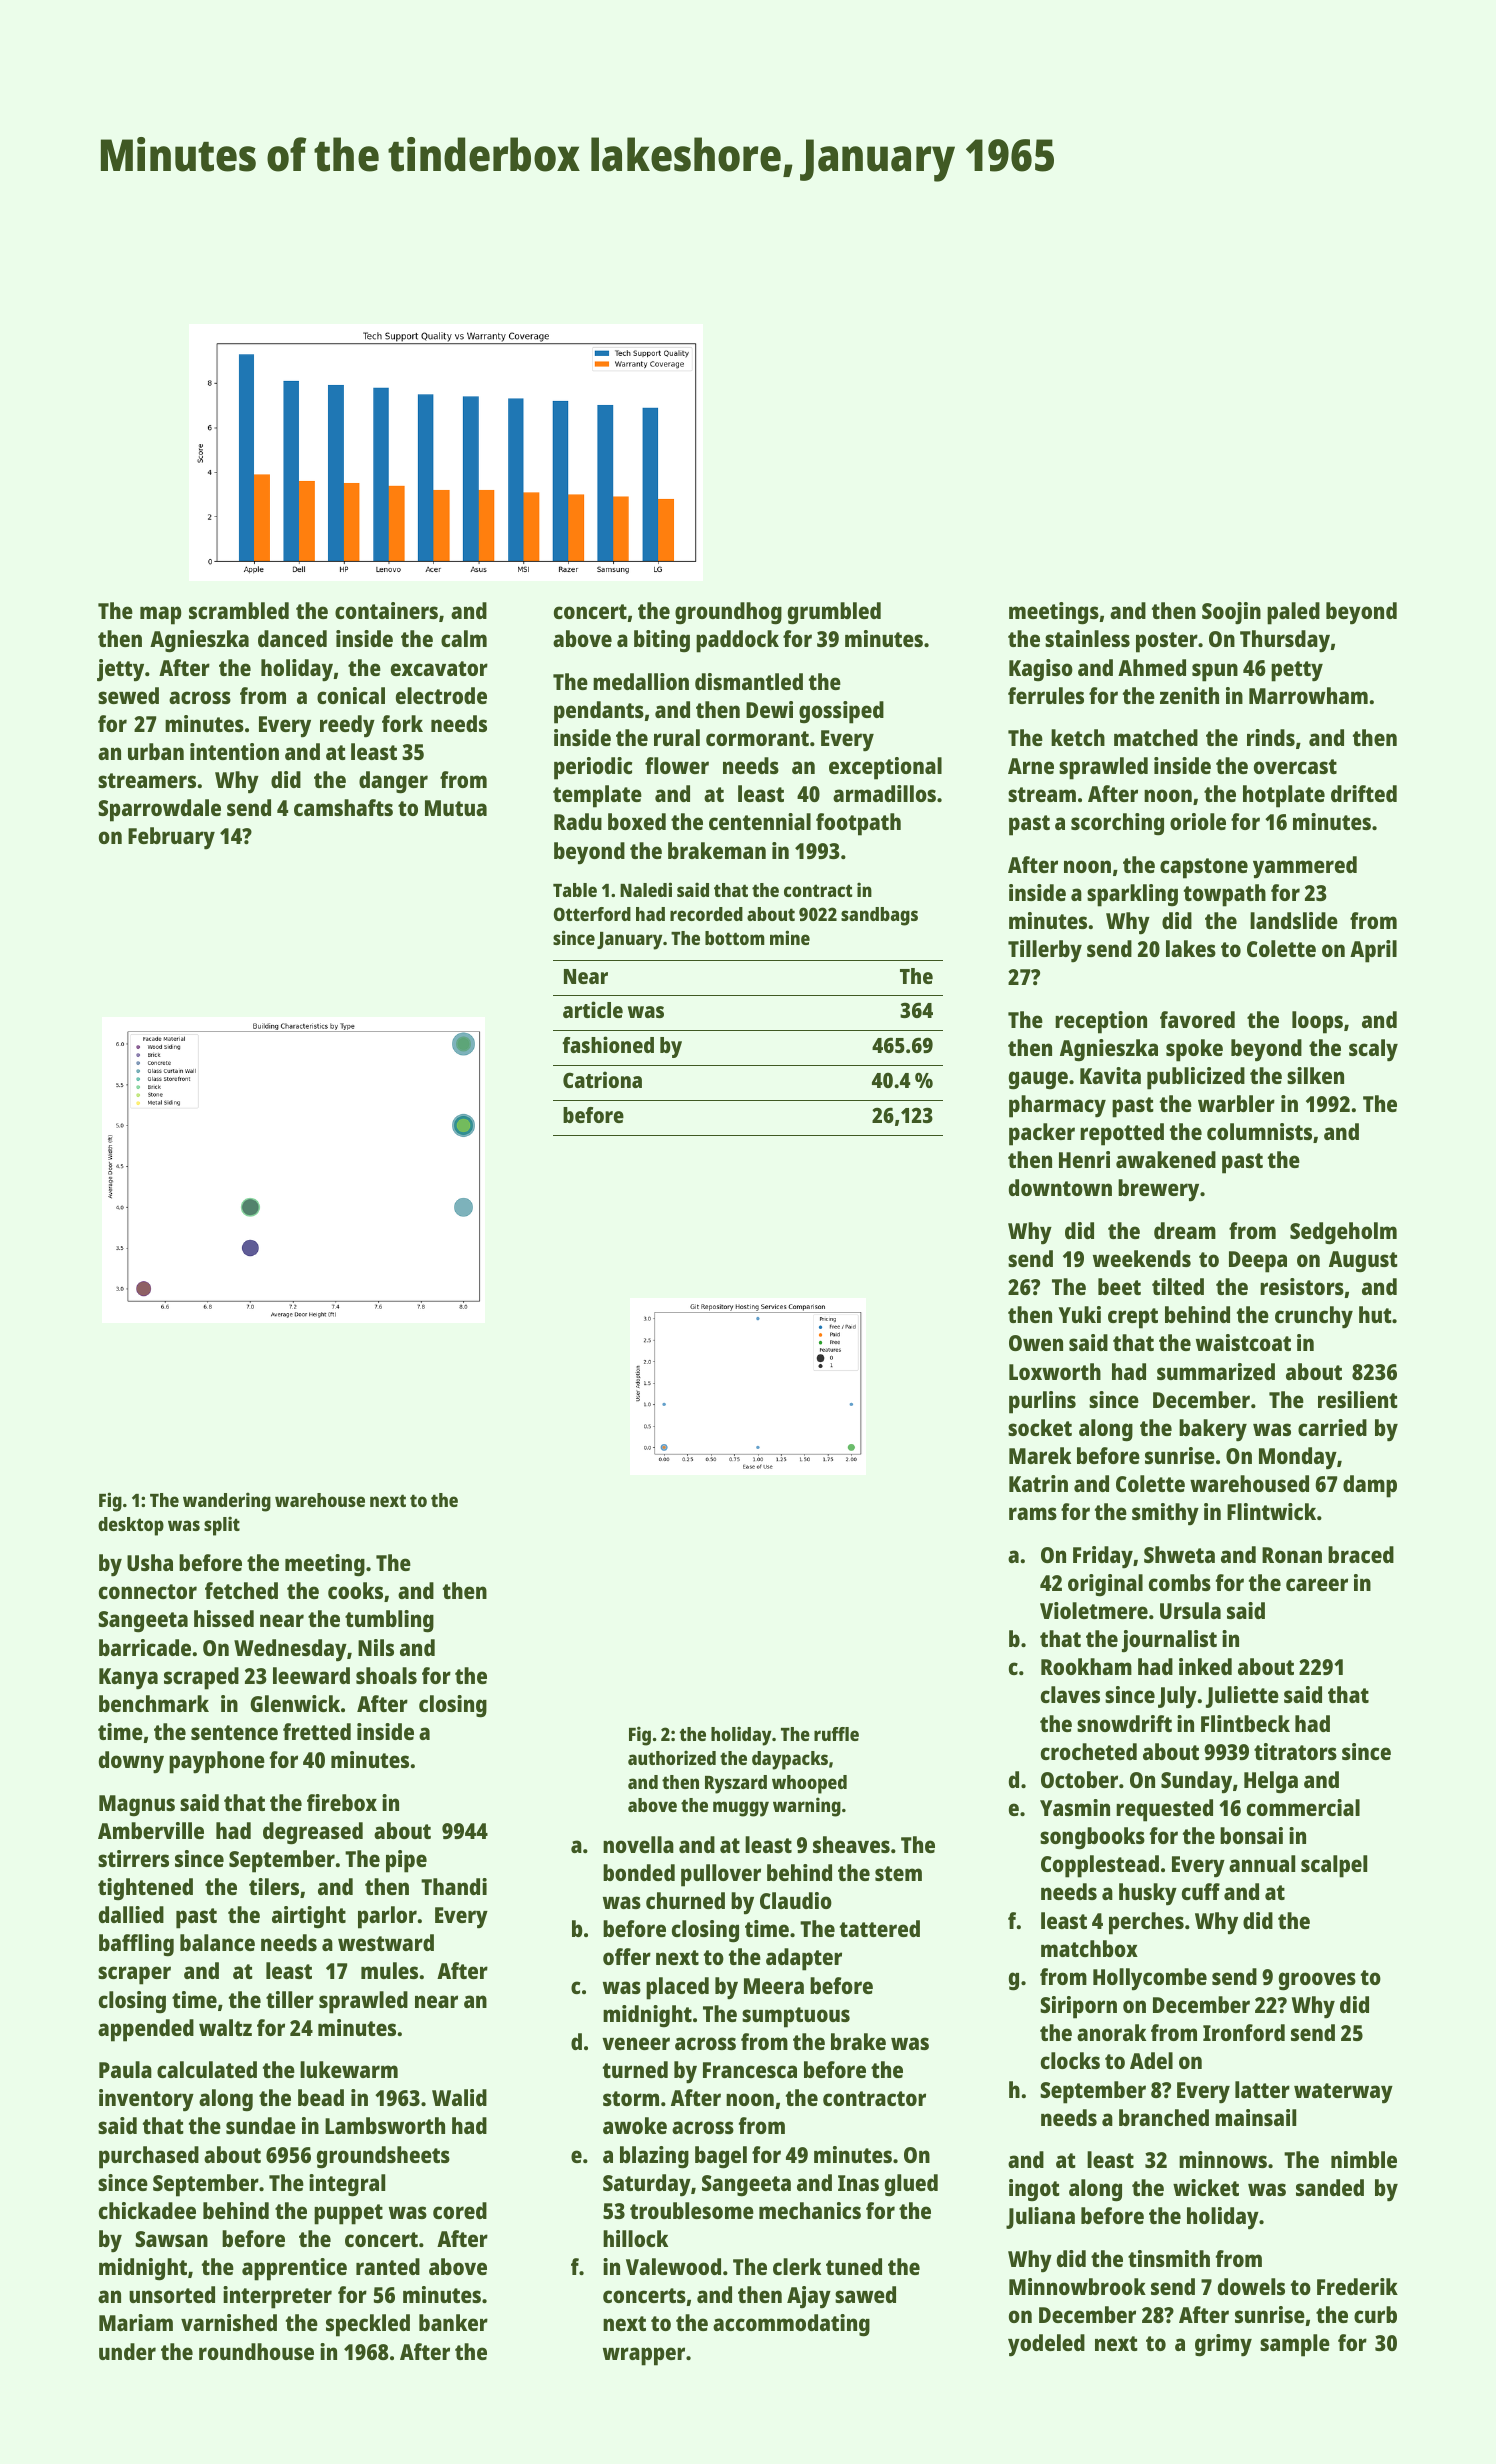 The image size is (1496, 2464). What do you see at coordinates (159, 810) in the page?
I see `Sparrowdale` at bounding box center [159, 810].
